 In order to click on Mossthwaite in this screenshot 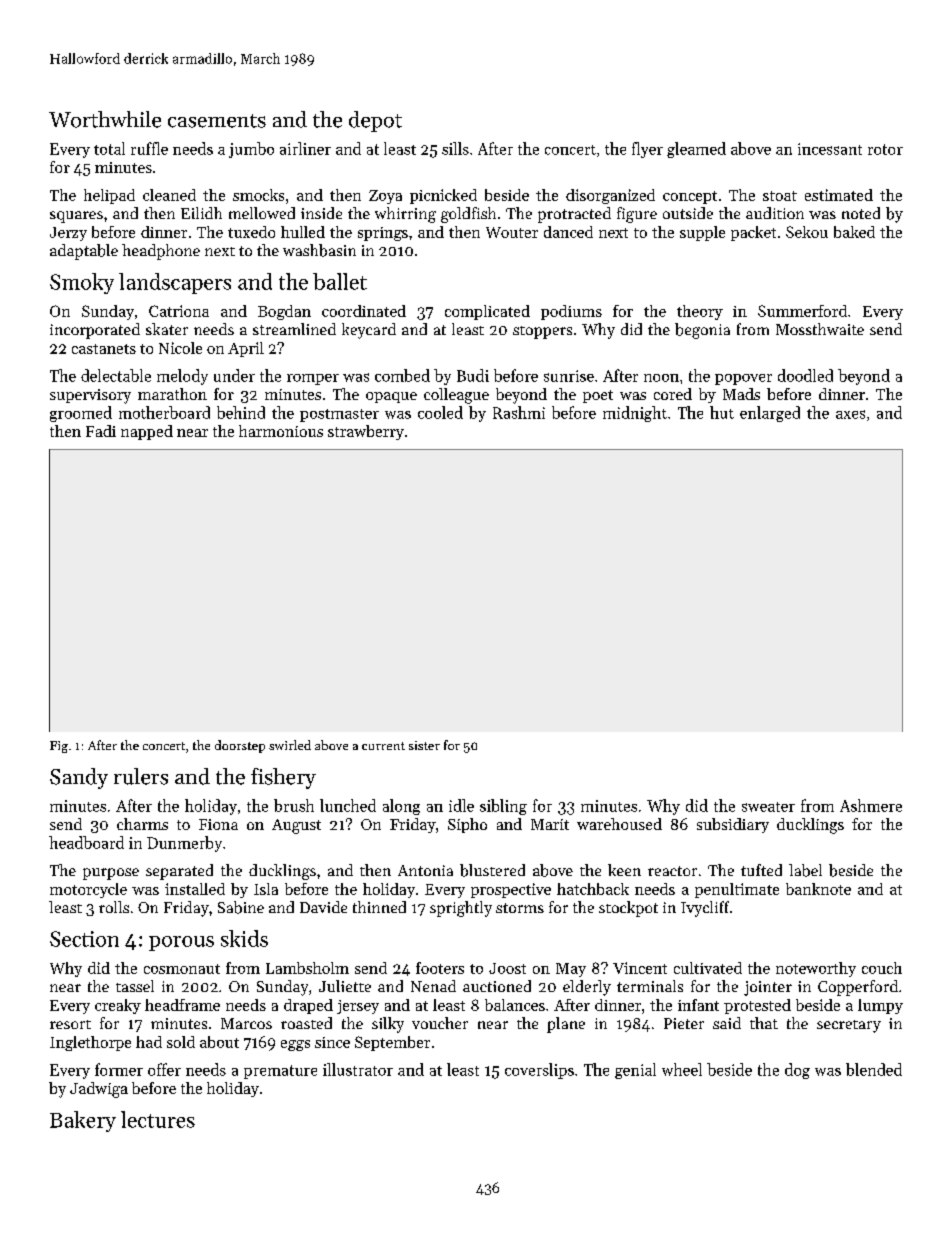, I will do `click(820, 329)`.
